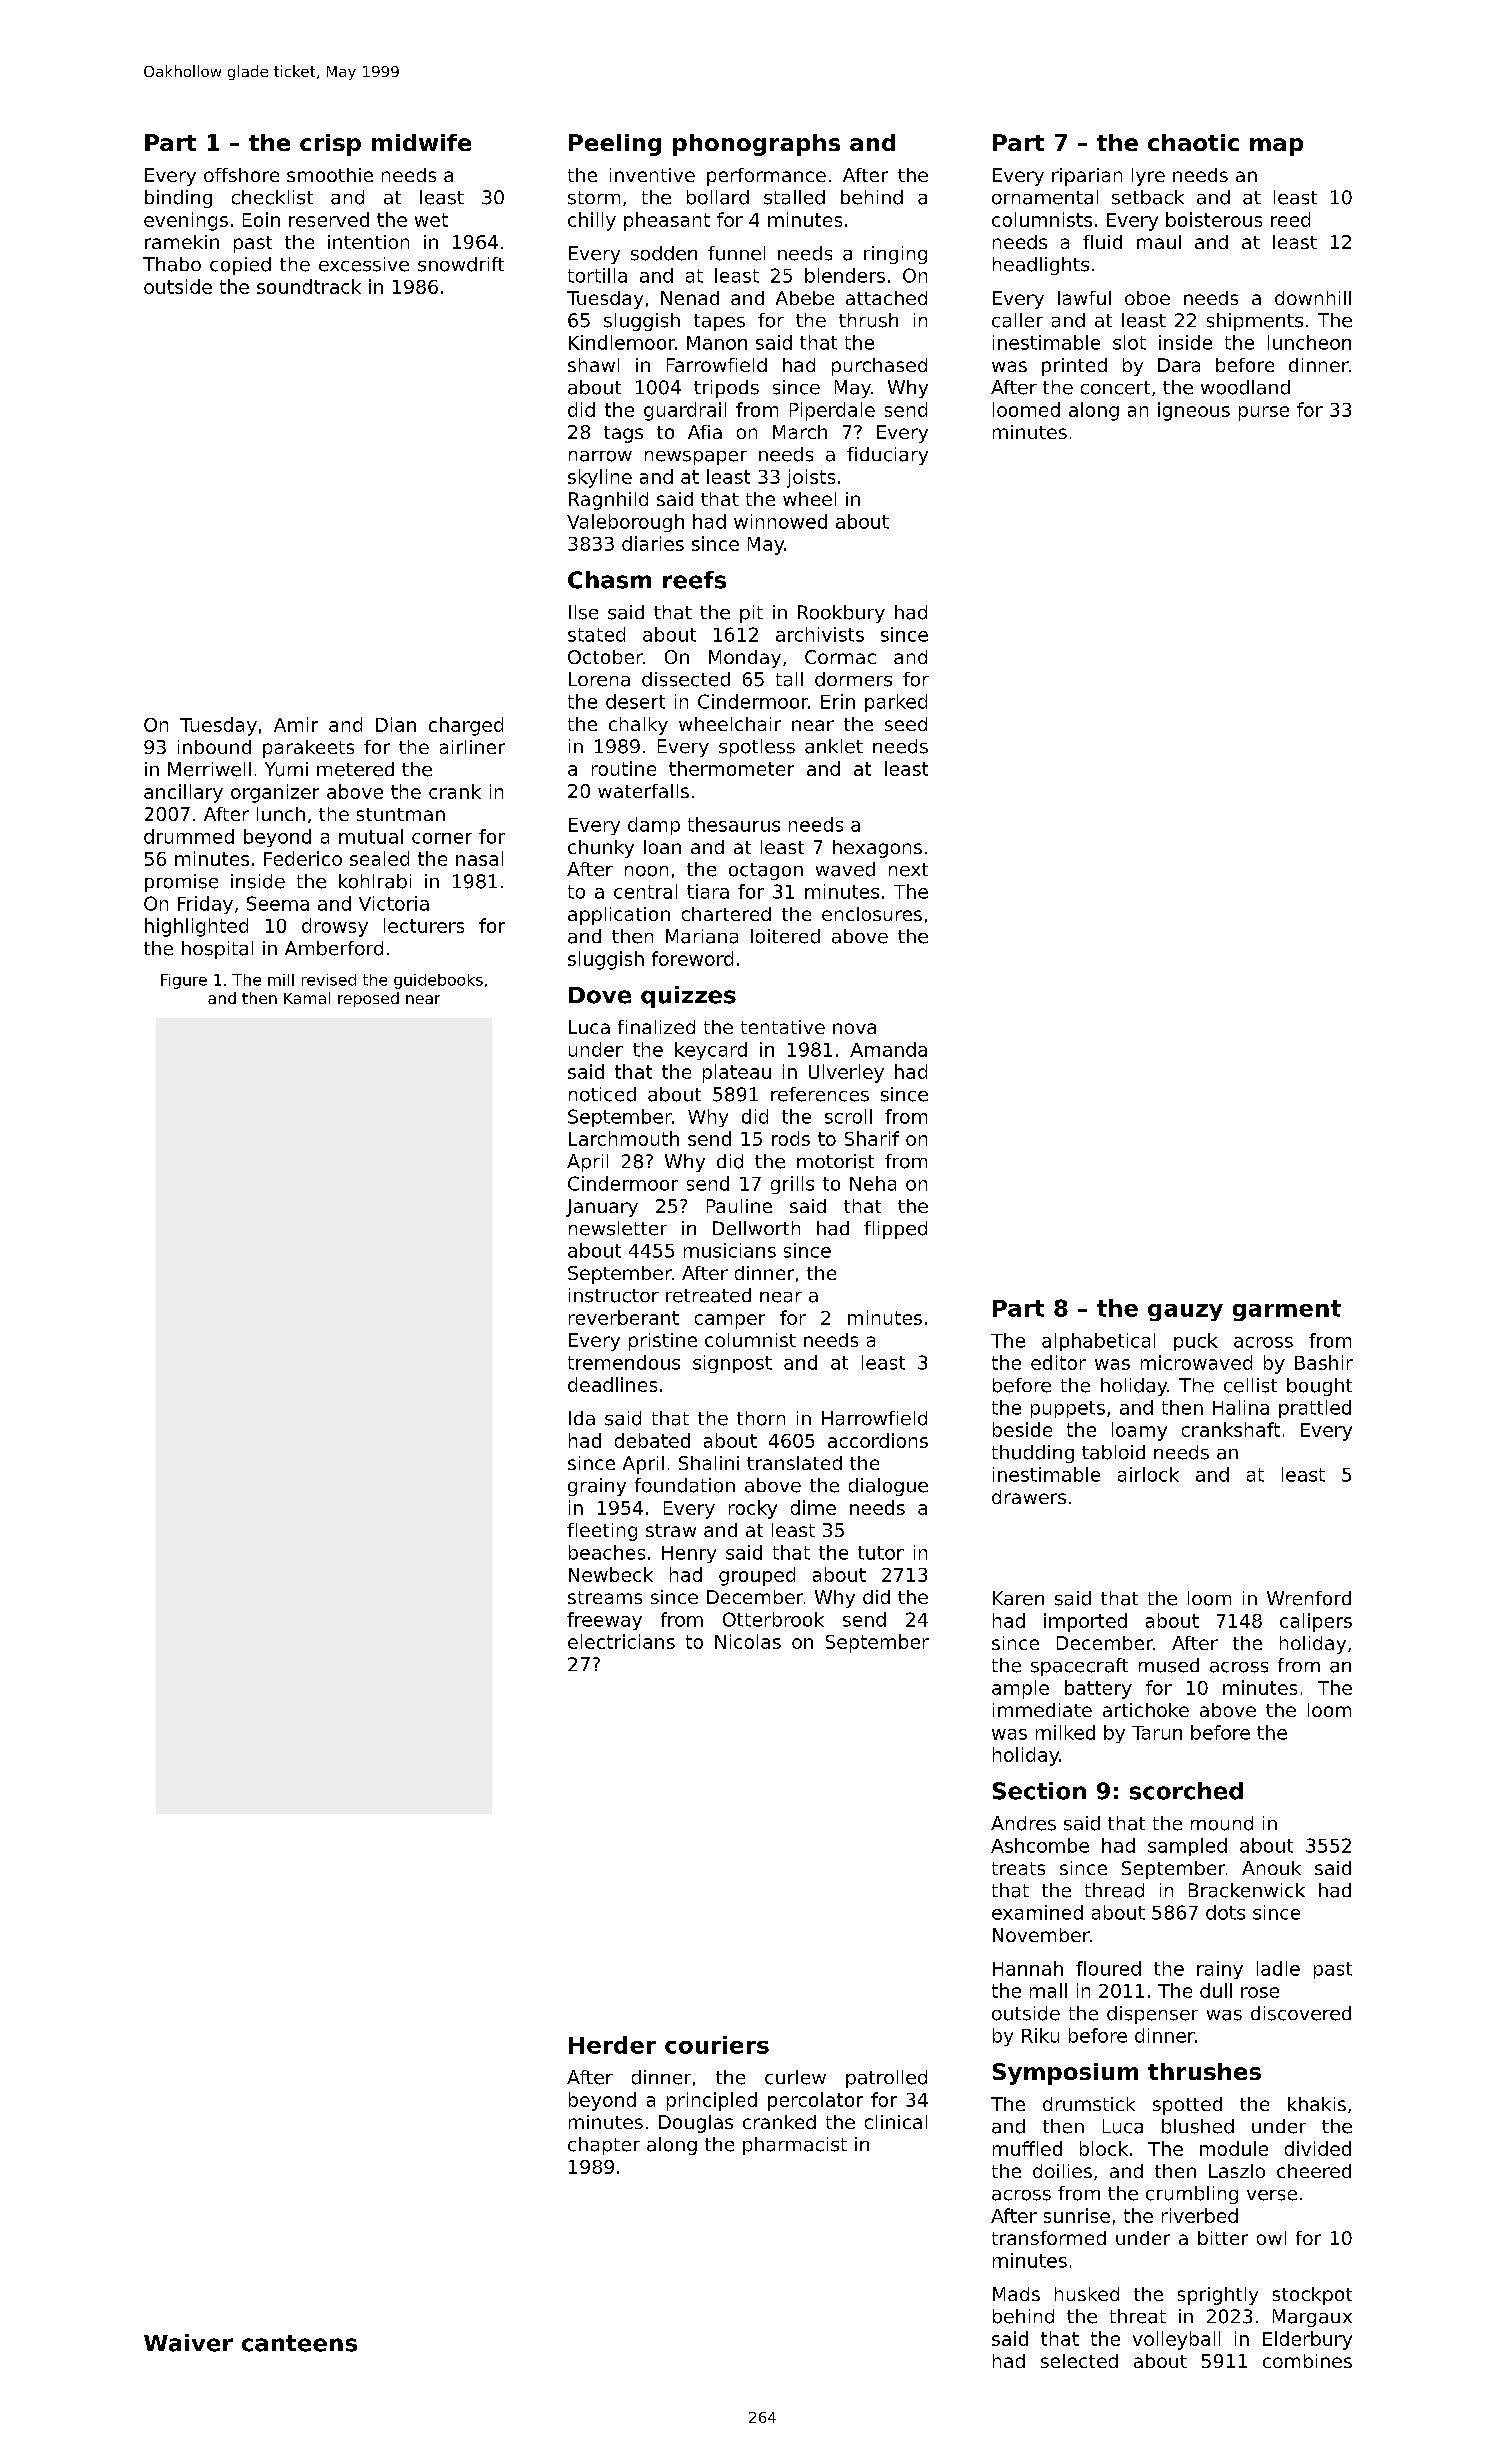 This screenshot has height=2464, width=1496. What do you see at coordinates (240, 266) in the screenshot?
I see `copied` at bounding box center [240, 266].
